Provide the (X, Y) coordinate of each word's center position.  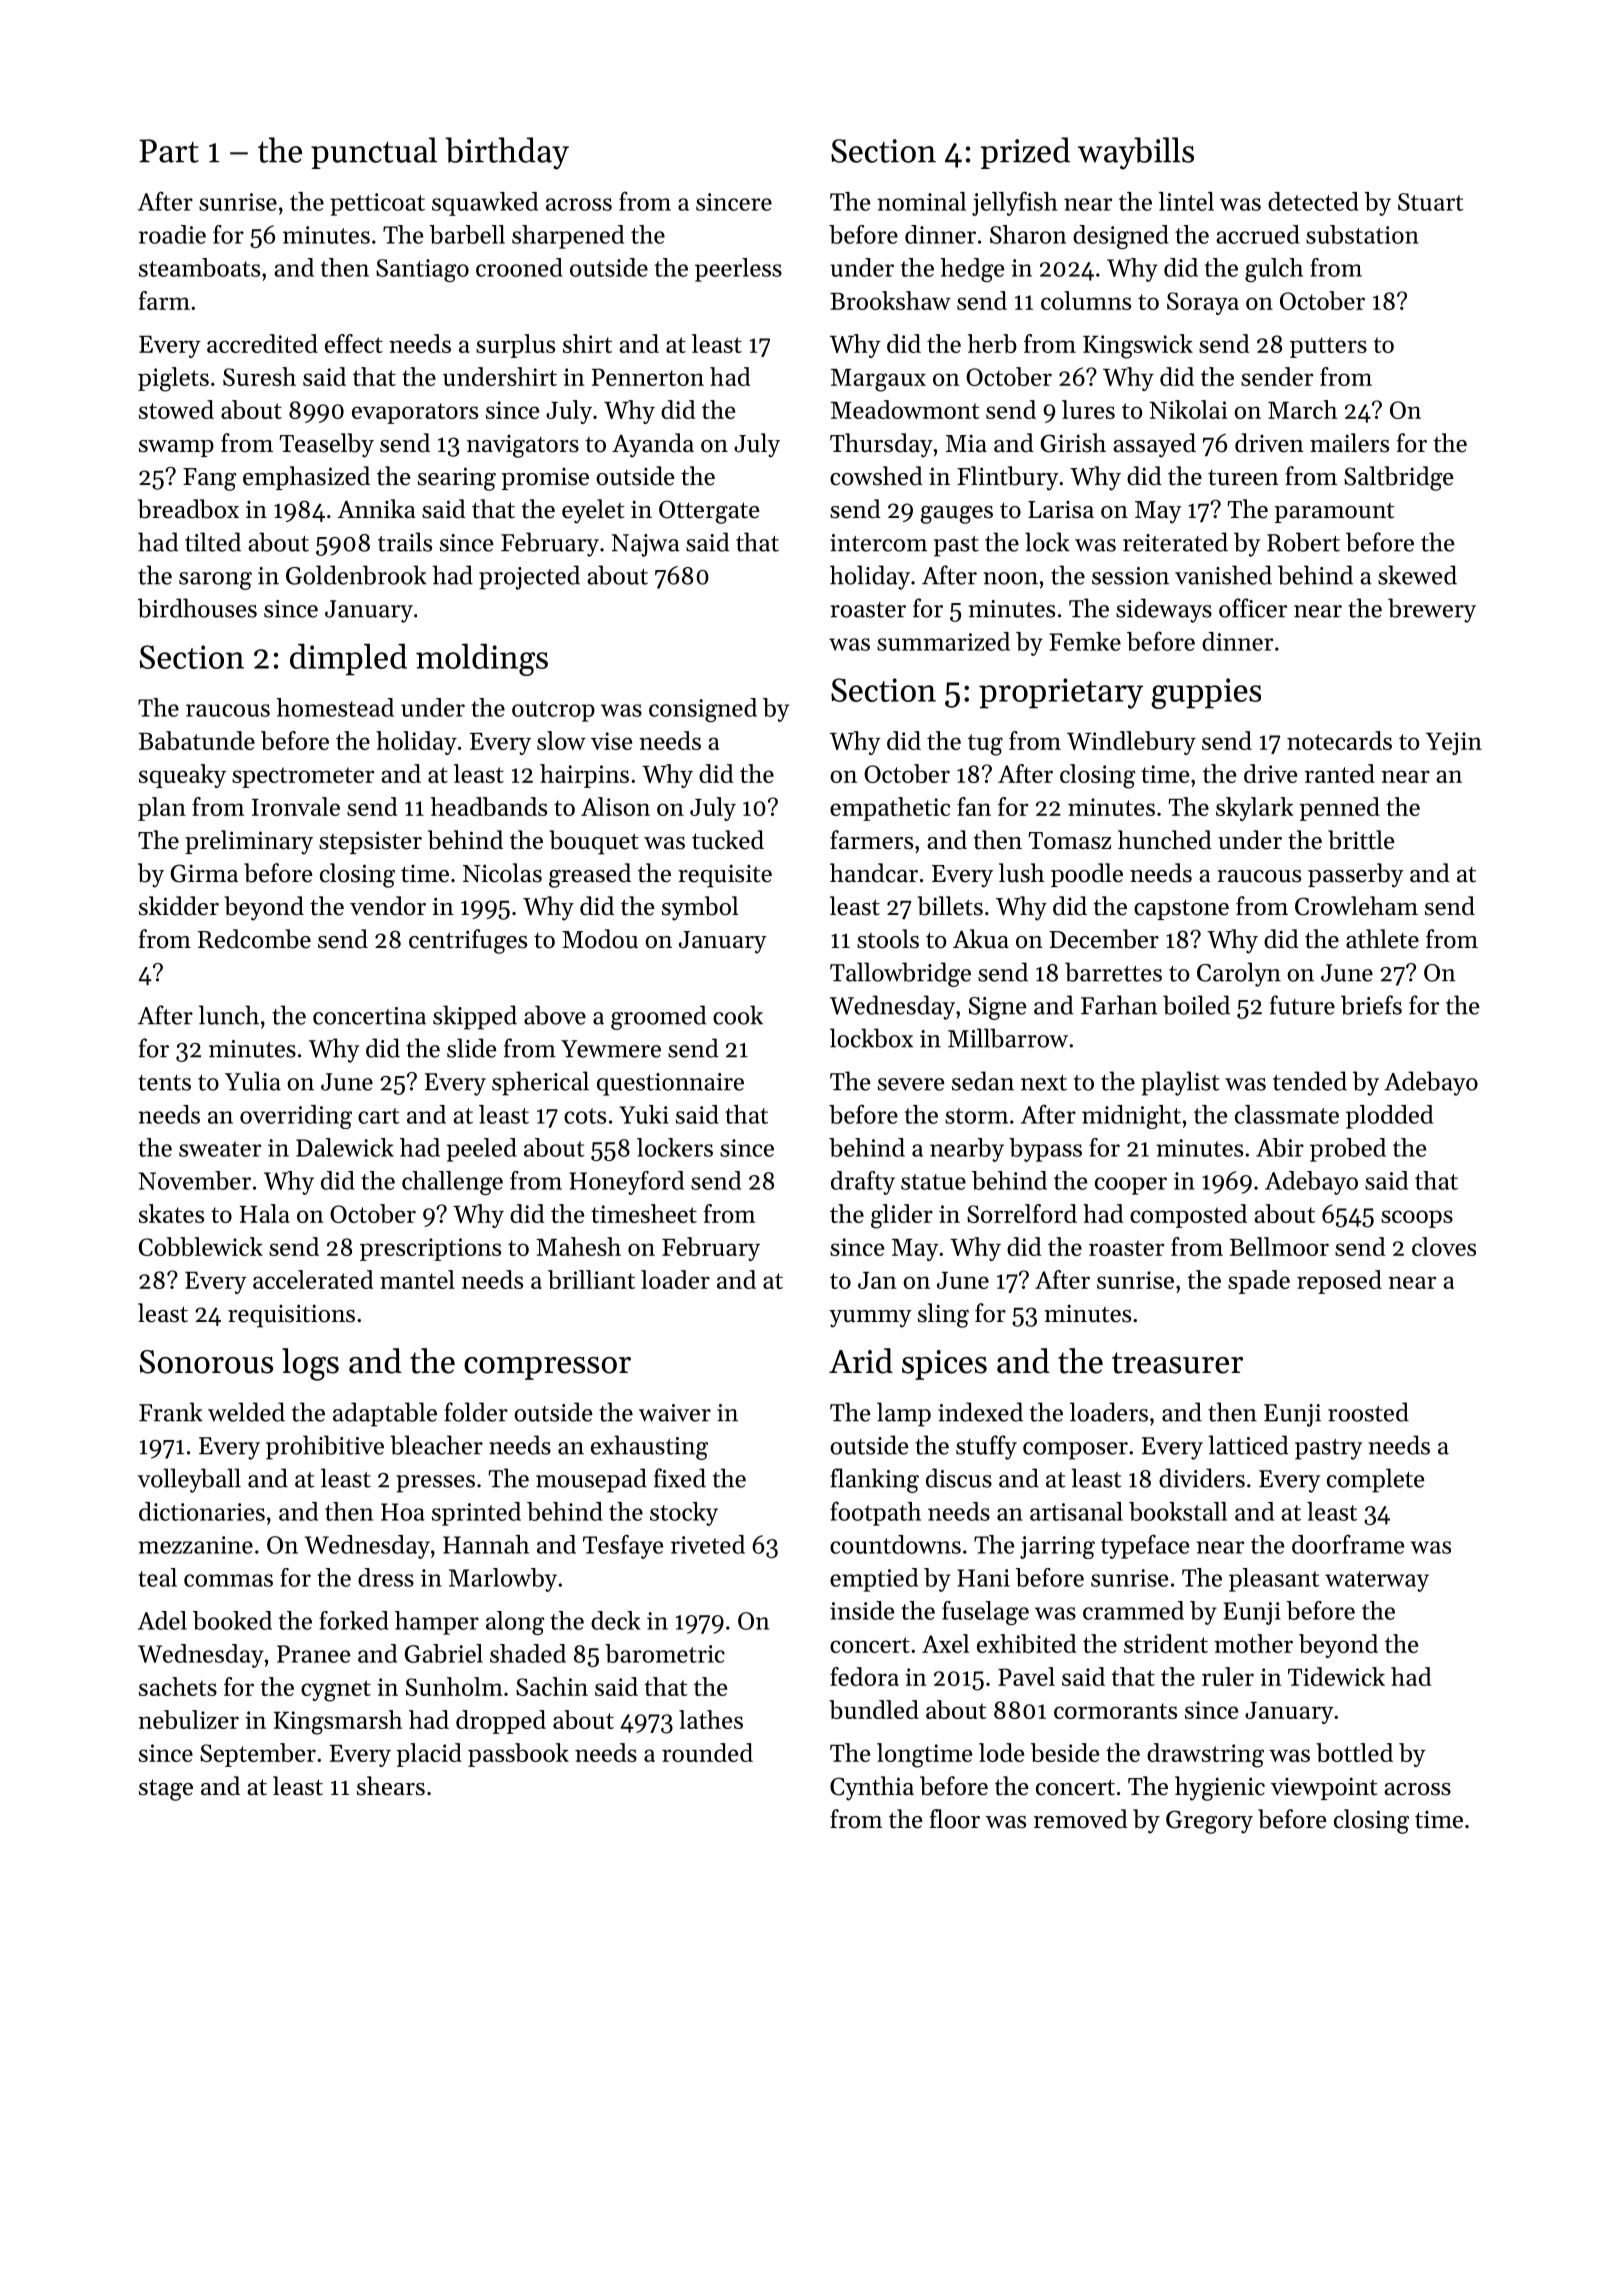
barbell (467, 234)
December (1104, 939)
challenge (452, 1183)
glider (902, 1216)
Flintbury (1008, 478)
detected (1313, 201)
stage (166, 1790)
